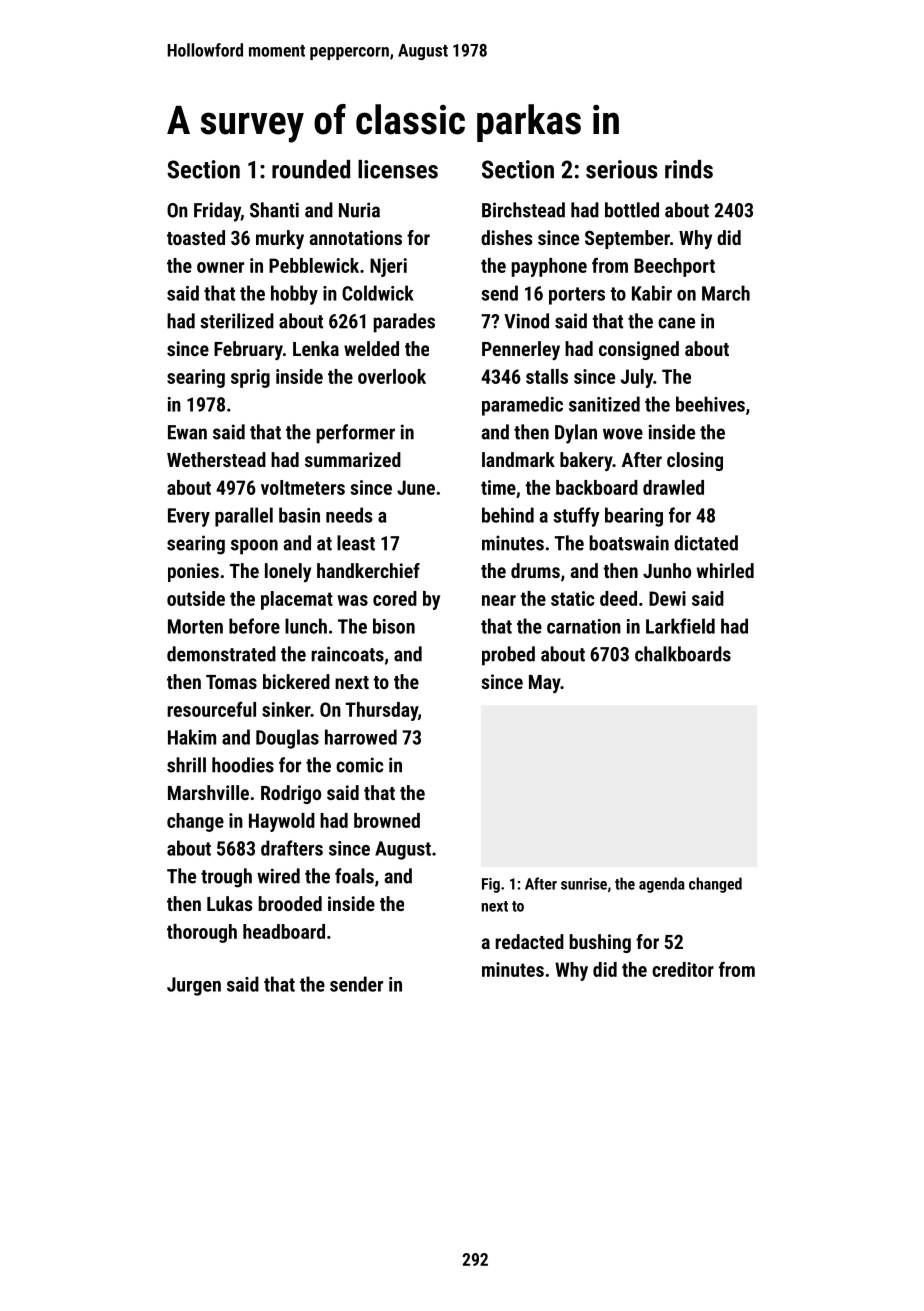 This image has width=924, height=1311. I want to click on agenda, so click(662, 885).
